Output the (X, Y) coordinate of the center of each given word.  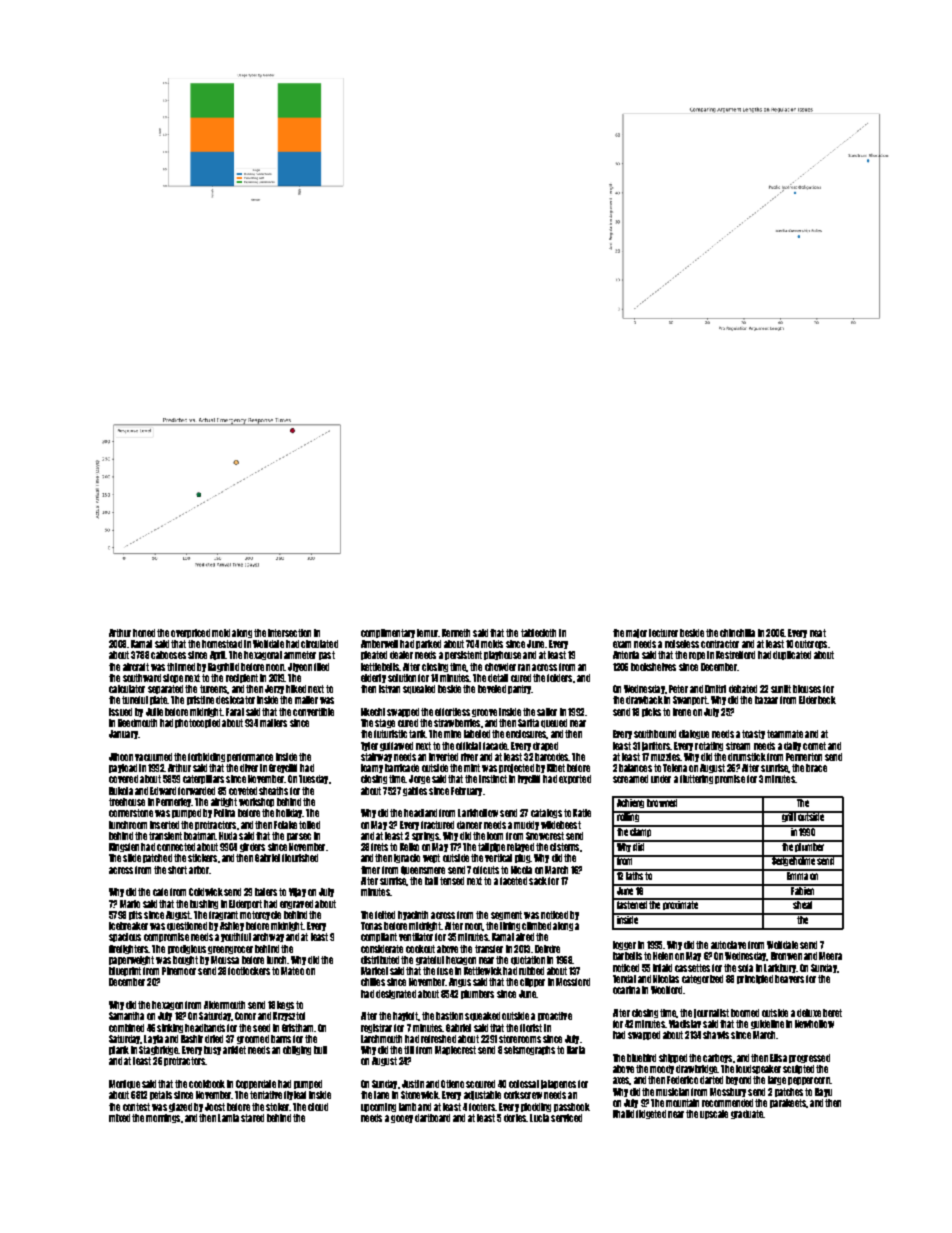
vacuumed (153, 757)
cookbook (207, 1084)
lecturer (663, 633)
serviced (566, 1118)
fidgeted (651, 1114)
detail (498, 678)
